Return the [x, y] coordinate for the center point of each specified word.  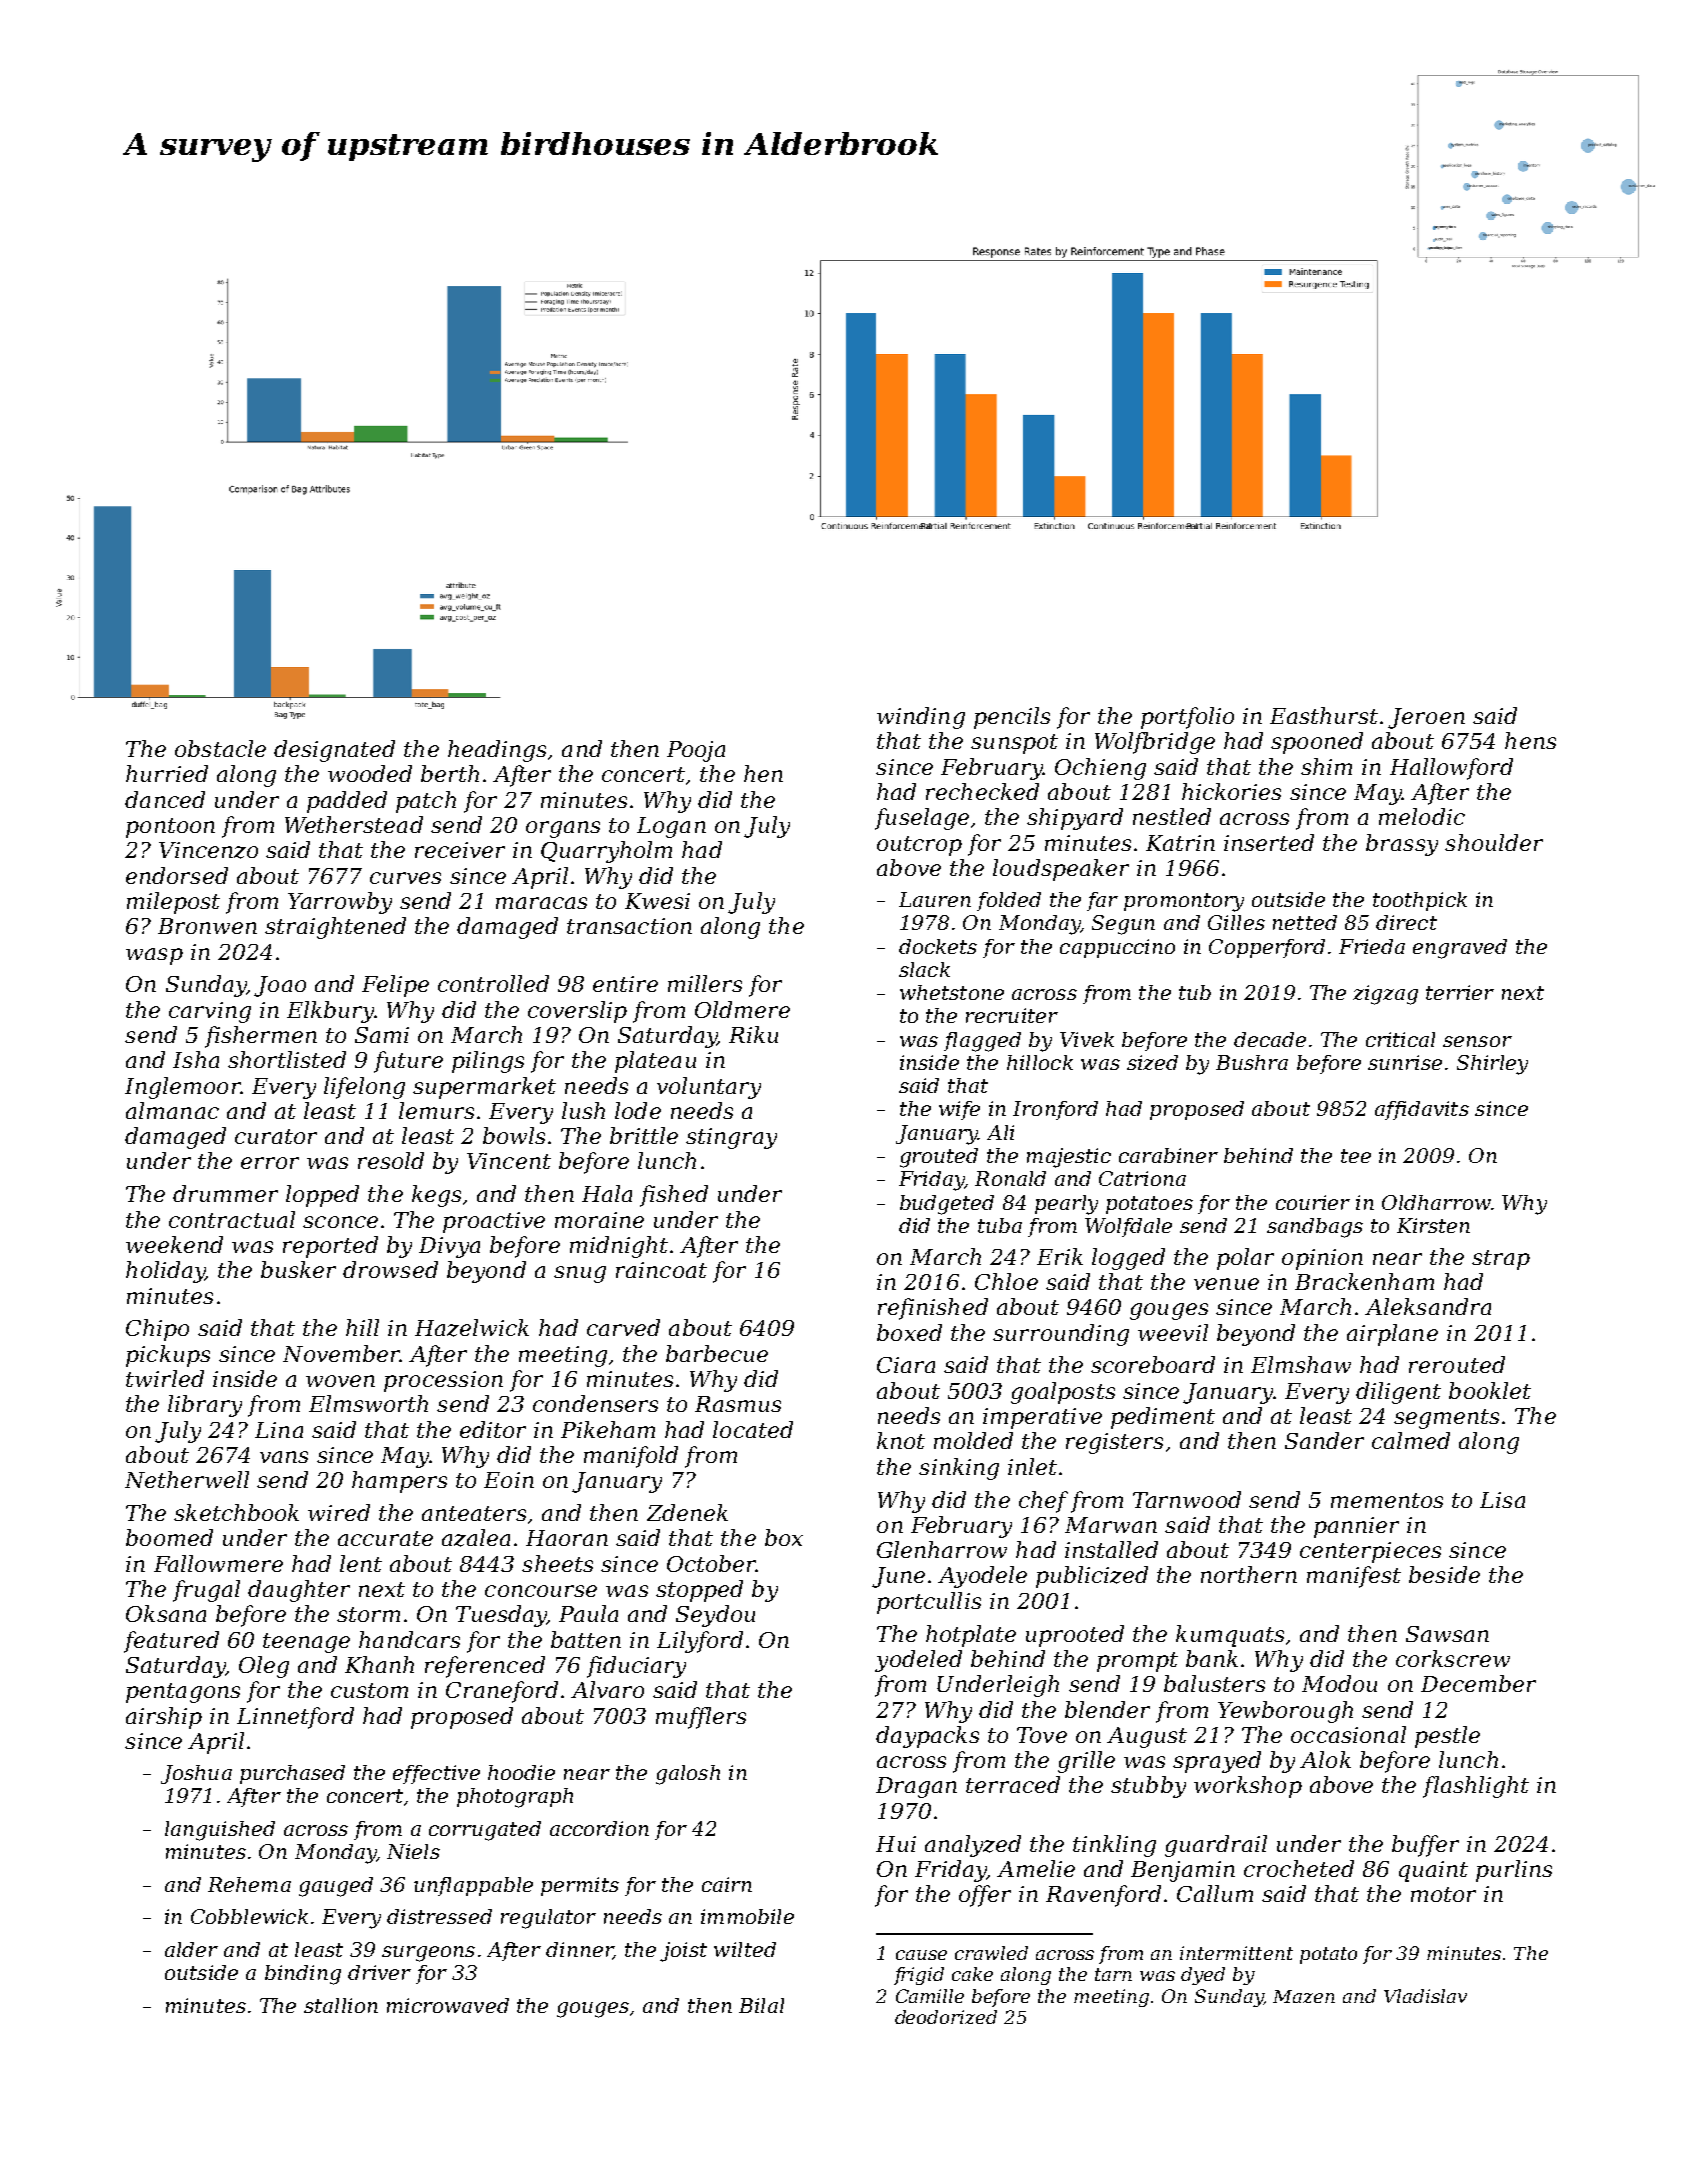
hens [1530, 740]
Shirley [1492, 1065]
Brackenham [1364, 1281]
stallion [341, 2005]
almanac [172, 1110]
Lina [279, 1430]
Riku [753, 1034]
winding [921, 718]
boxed [909, 1332]
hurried [167, 773]
